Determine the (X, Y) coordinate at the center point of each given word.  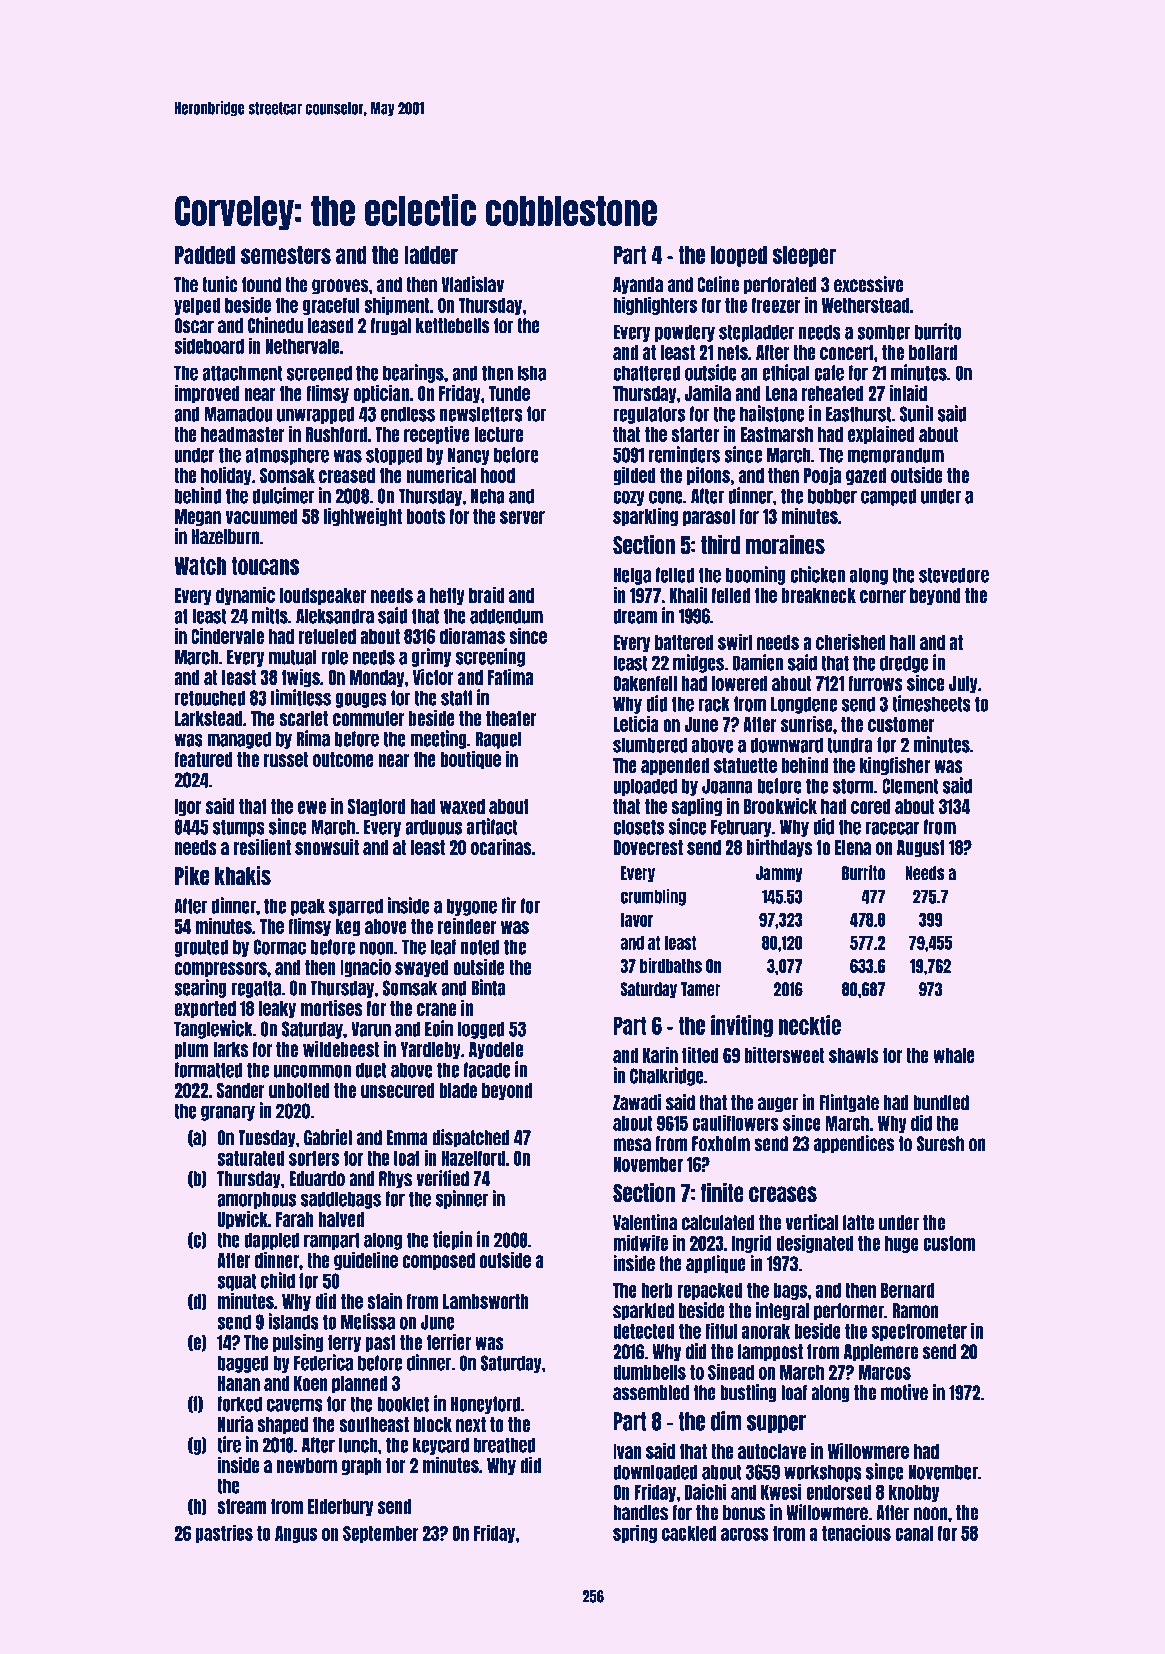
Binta (488, 987)
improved (207, 394)
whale (953, 1055)
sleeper (804, 256)
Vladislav (473, 284)
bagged (243, 1364)
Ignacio (365, 968)
